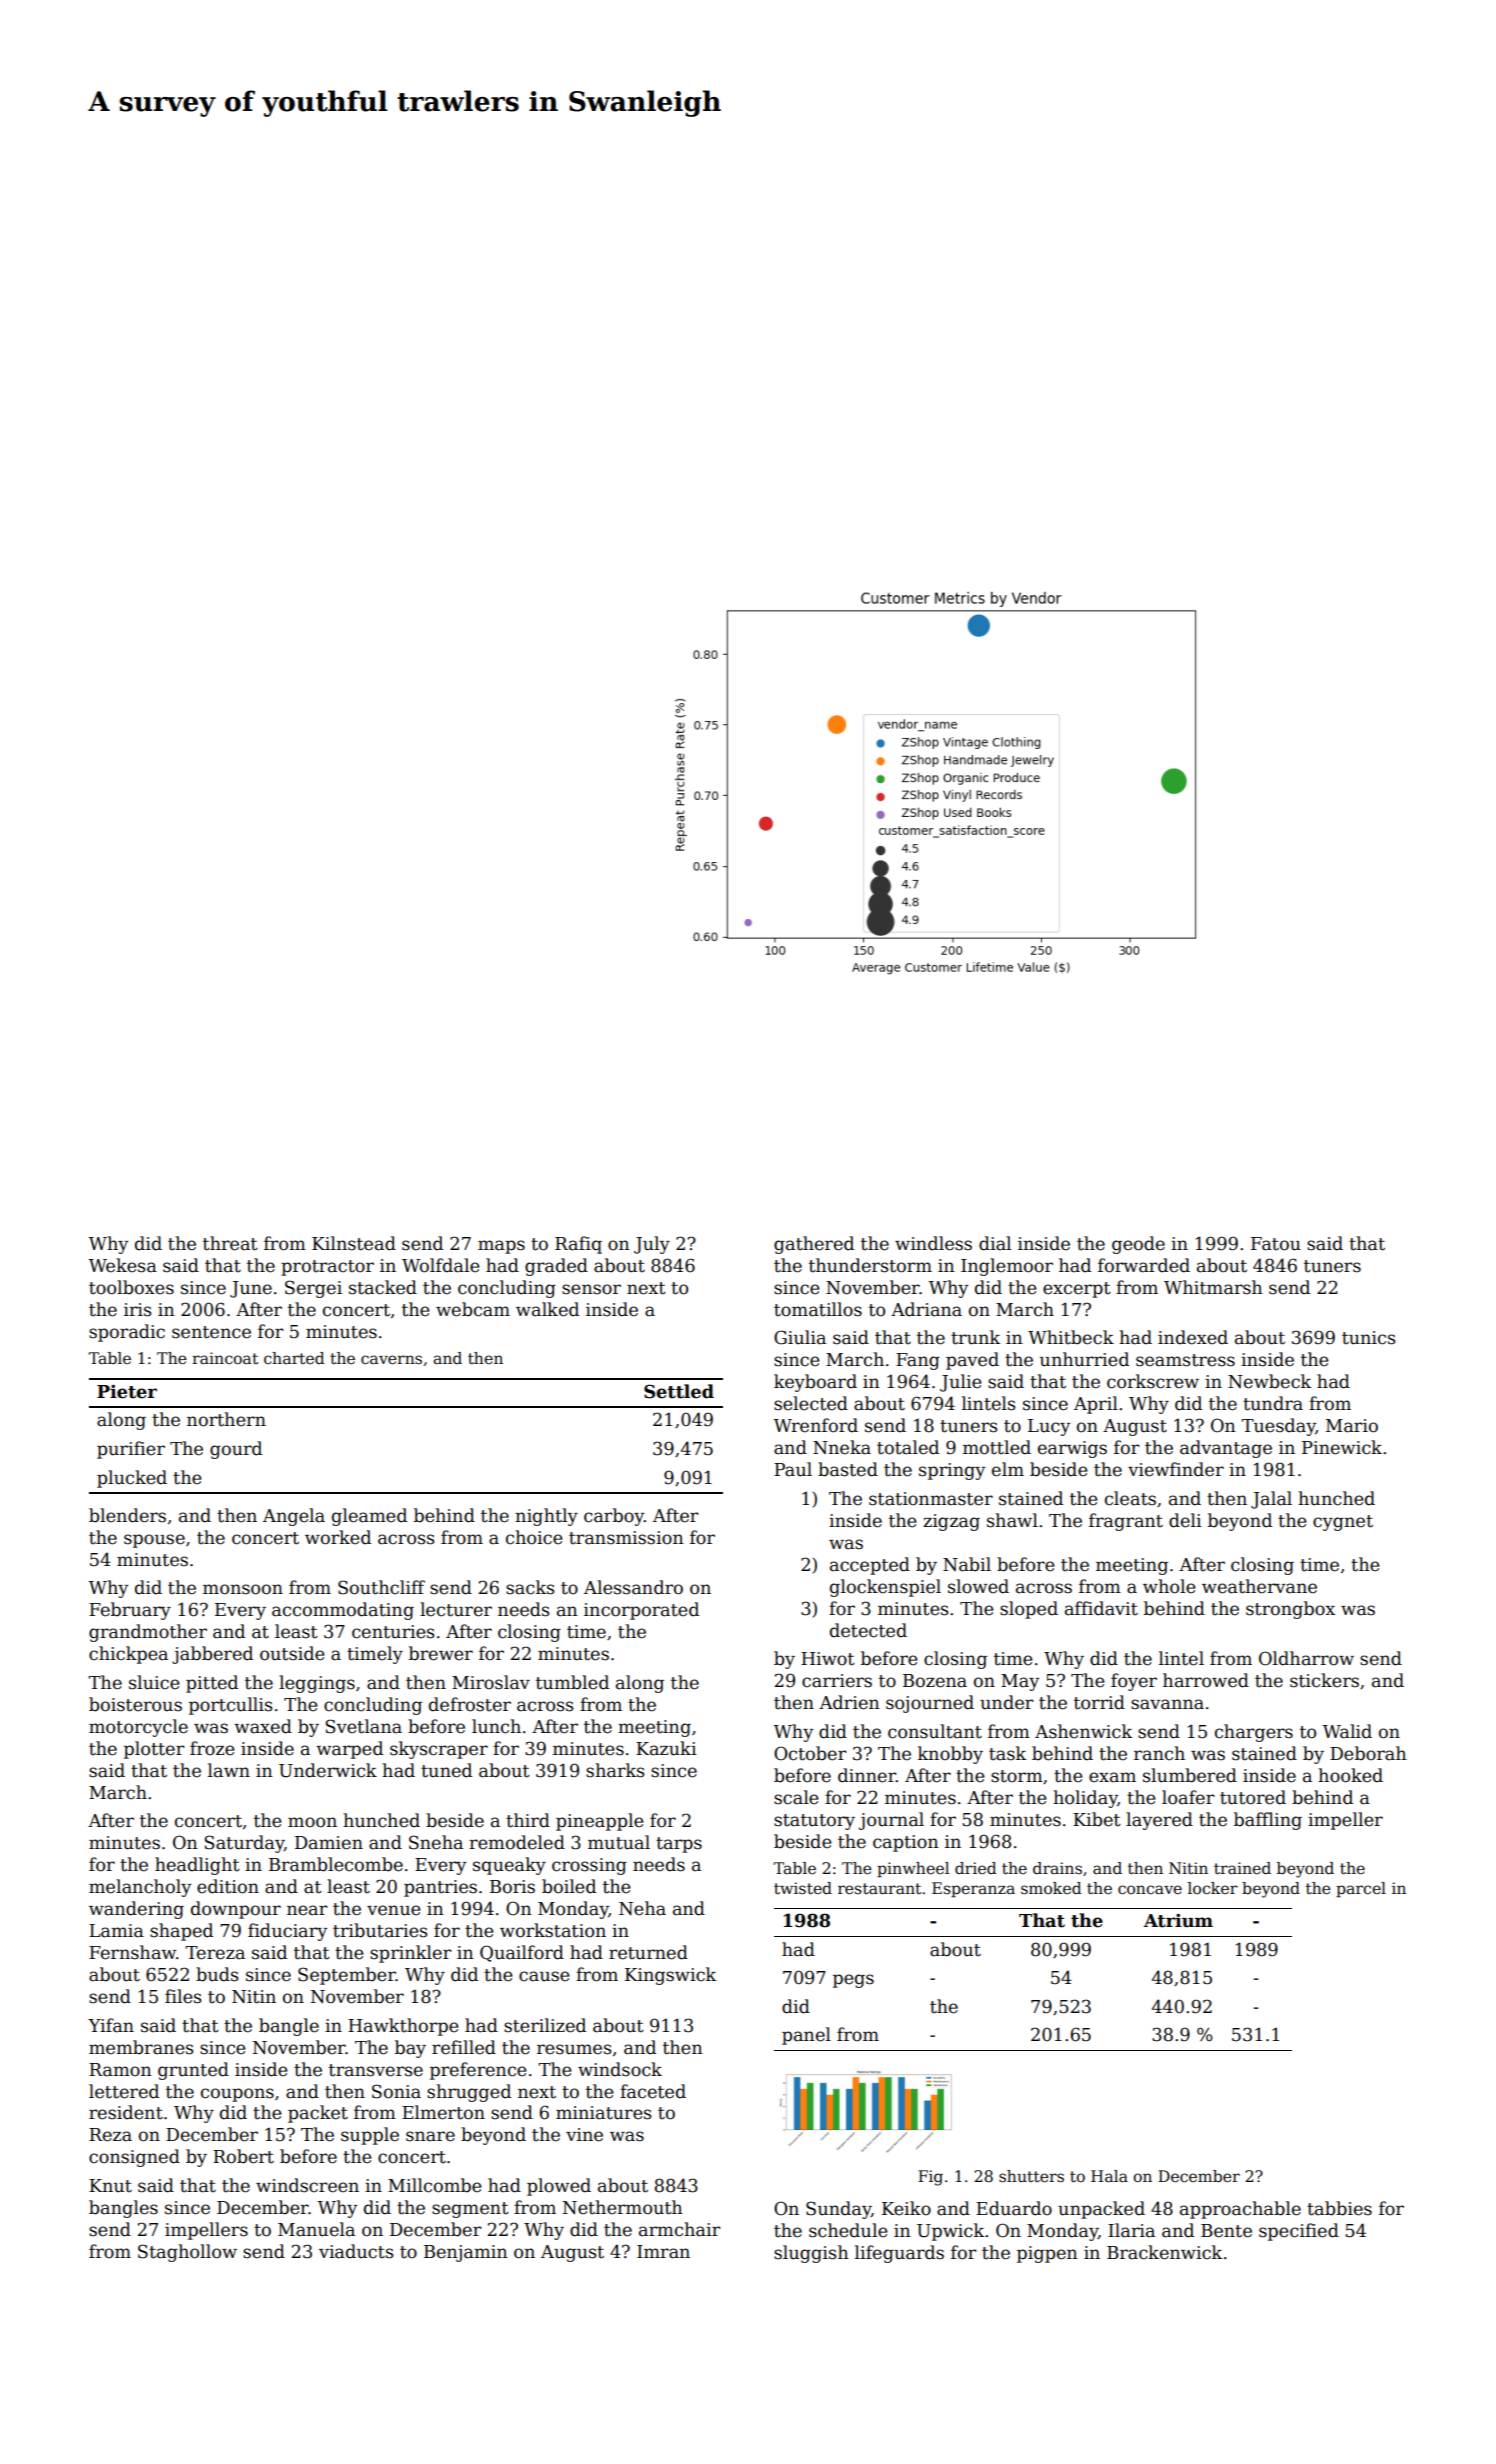 This screenshot has width=1496, height=2464. Describe the element at coordinates (217, 1974) in the screenshot. I see `buds` at that location.
